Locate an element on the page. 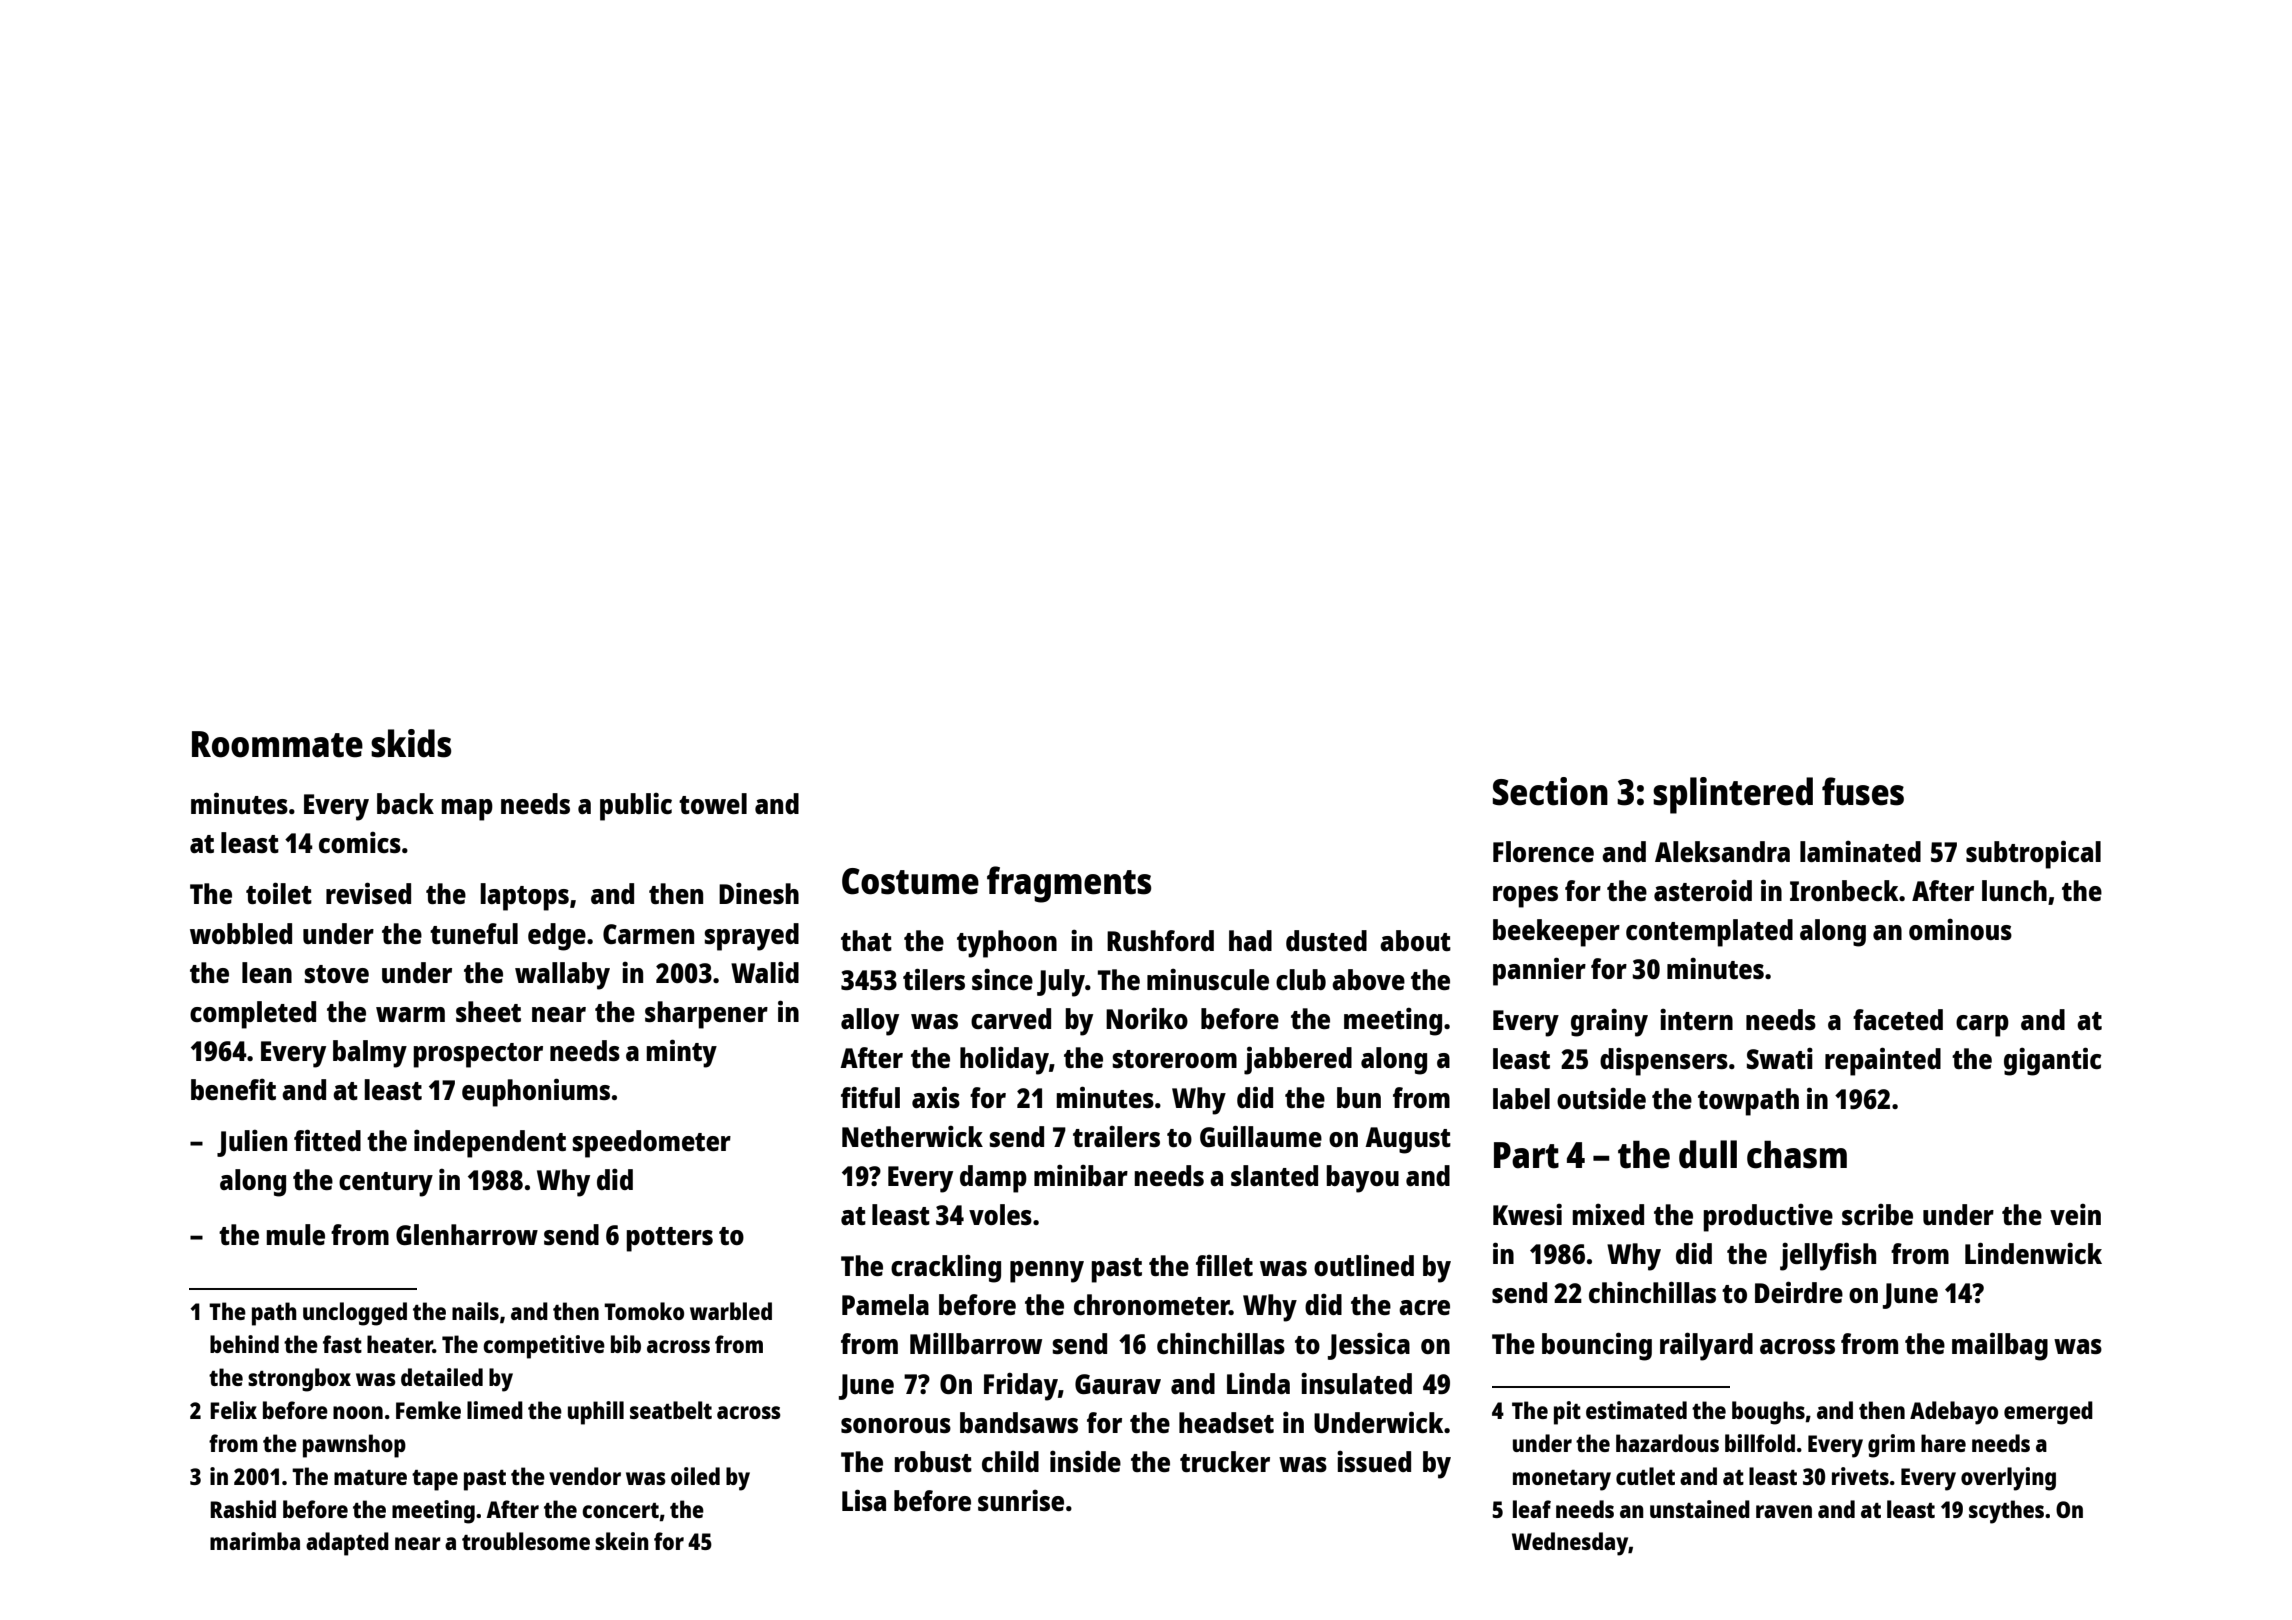 The width and height of the page is (2292, 1620). Julien is located at coordinates (252, 1143).
